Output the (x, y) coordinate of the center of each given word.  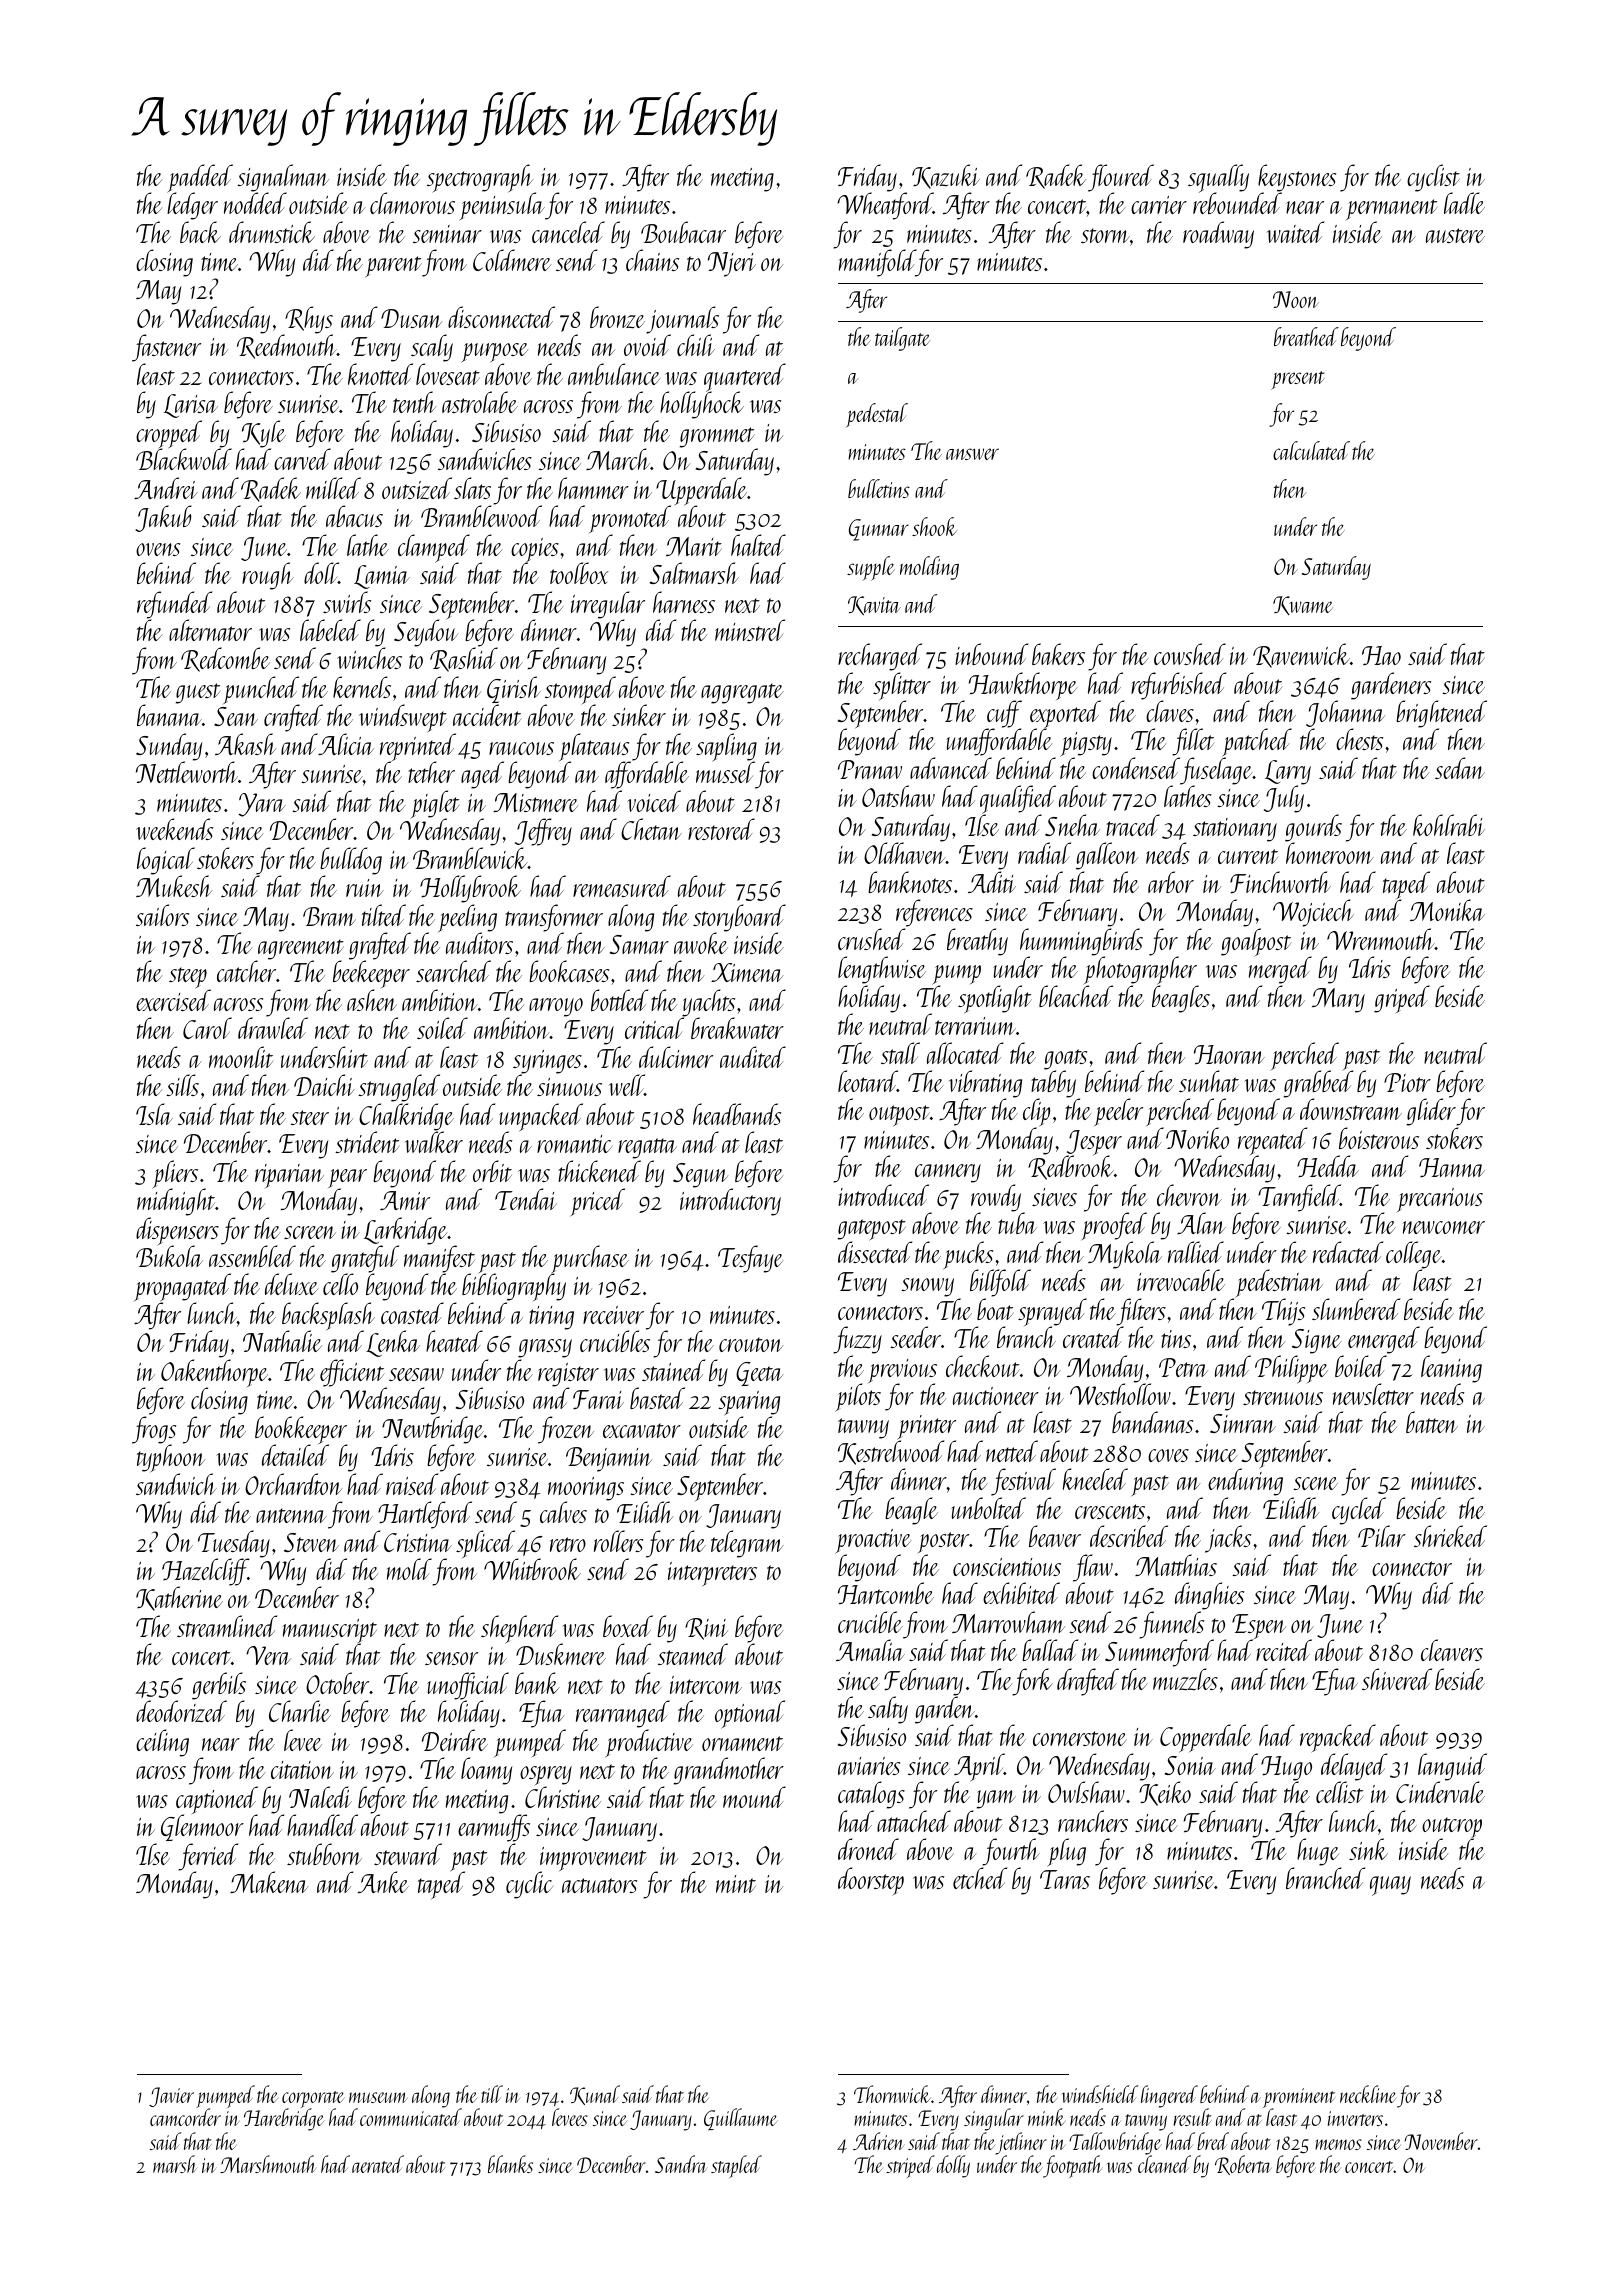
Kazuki (946, 176)
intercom (706, 1685)
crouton (751, 1344)
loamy (486, 1771)
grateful (365, 1259)
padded (200, 178)
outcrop (1452, 1828)
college (1414, 1255)
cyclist (1433, 178)
